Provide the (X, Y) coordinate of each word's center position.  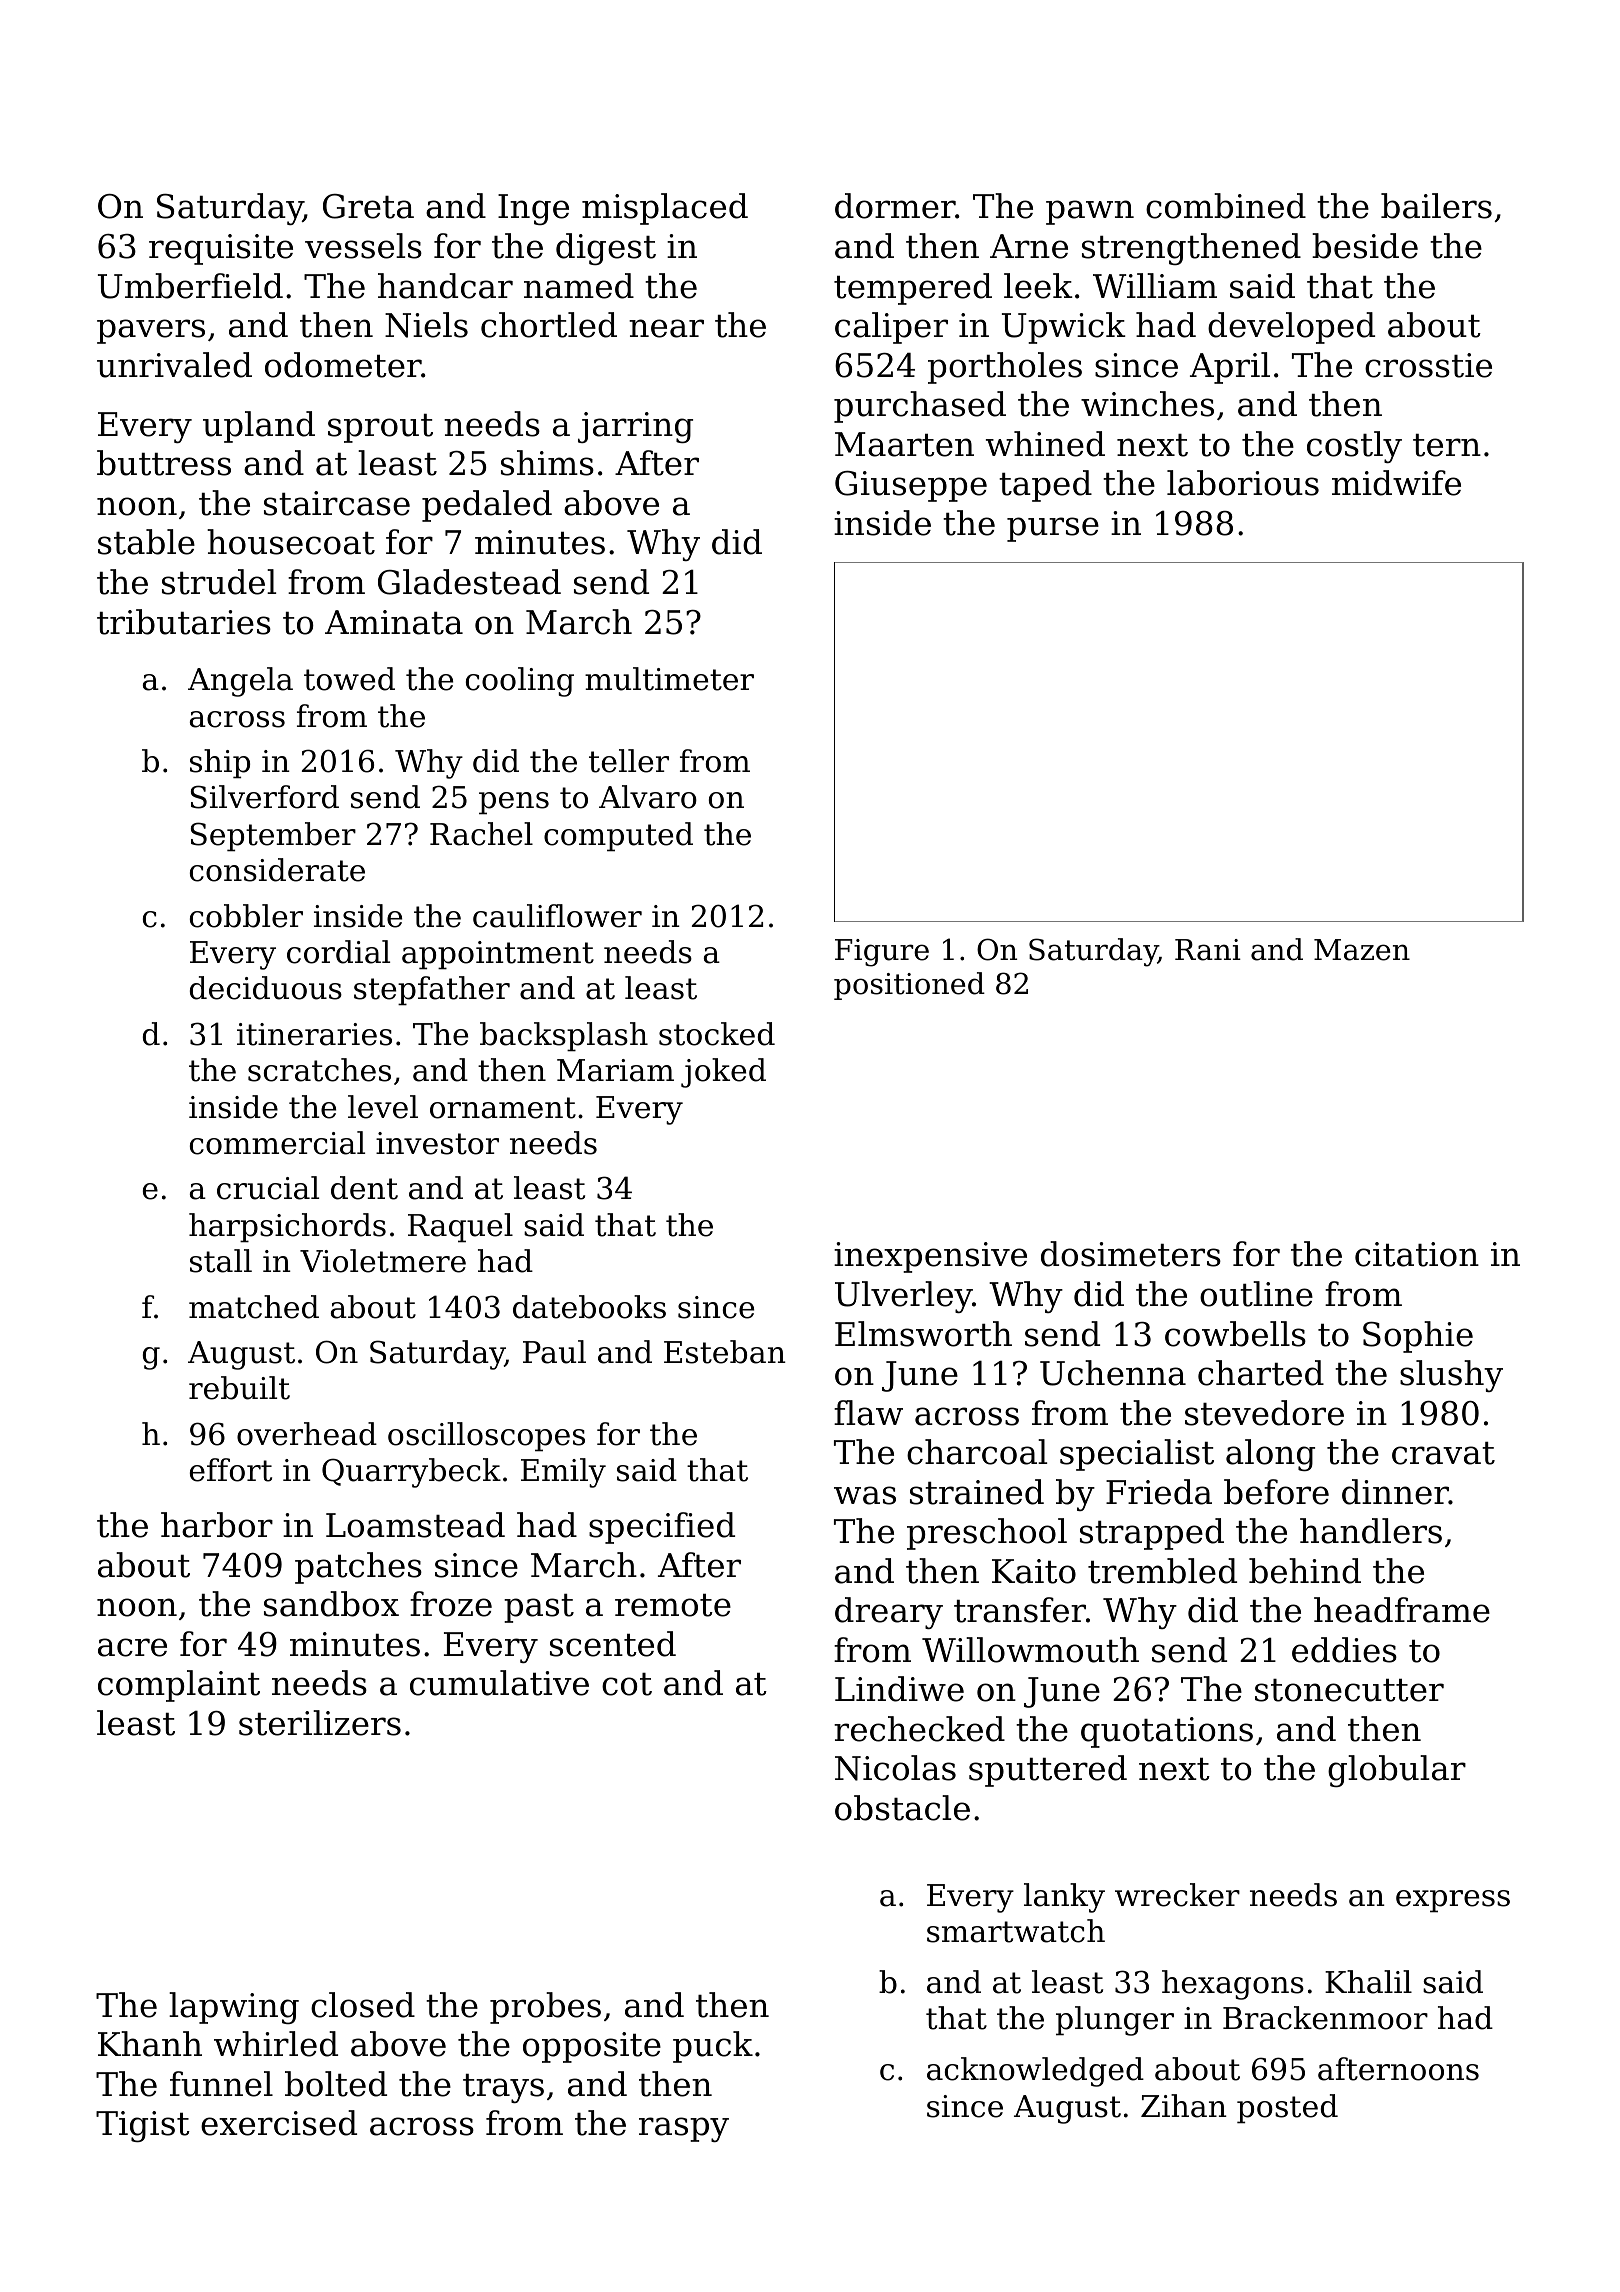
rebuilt (239, 1388)
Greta (368, 206)
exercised (279, 2123)
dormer (895, 206)
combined (1226, 206)
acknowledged (1035, 2072)
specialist (1137, 1455)
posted (1287, 2109)
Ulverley (903, 1297)
